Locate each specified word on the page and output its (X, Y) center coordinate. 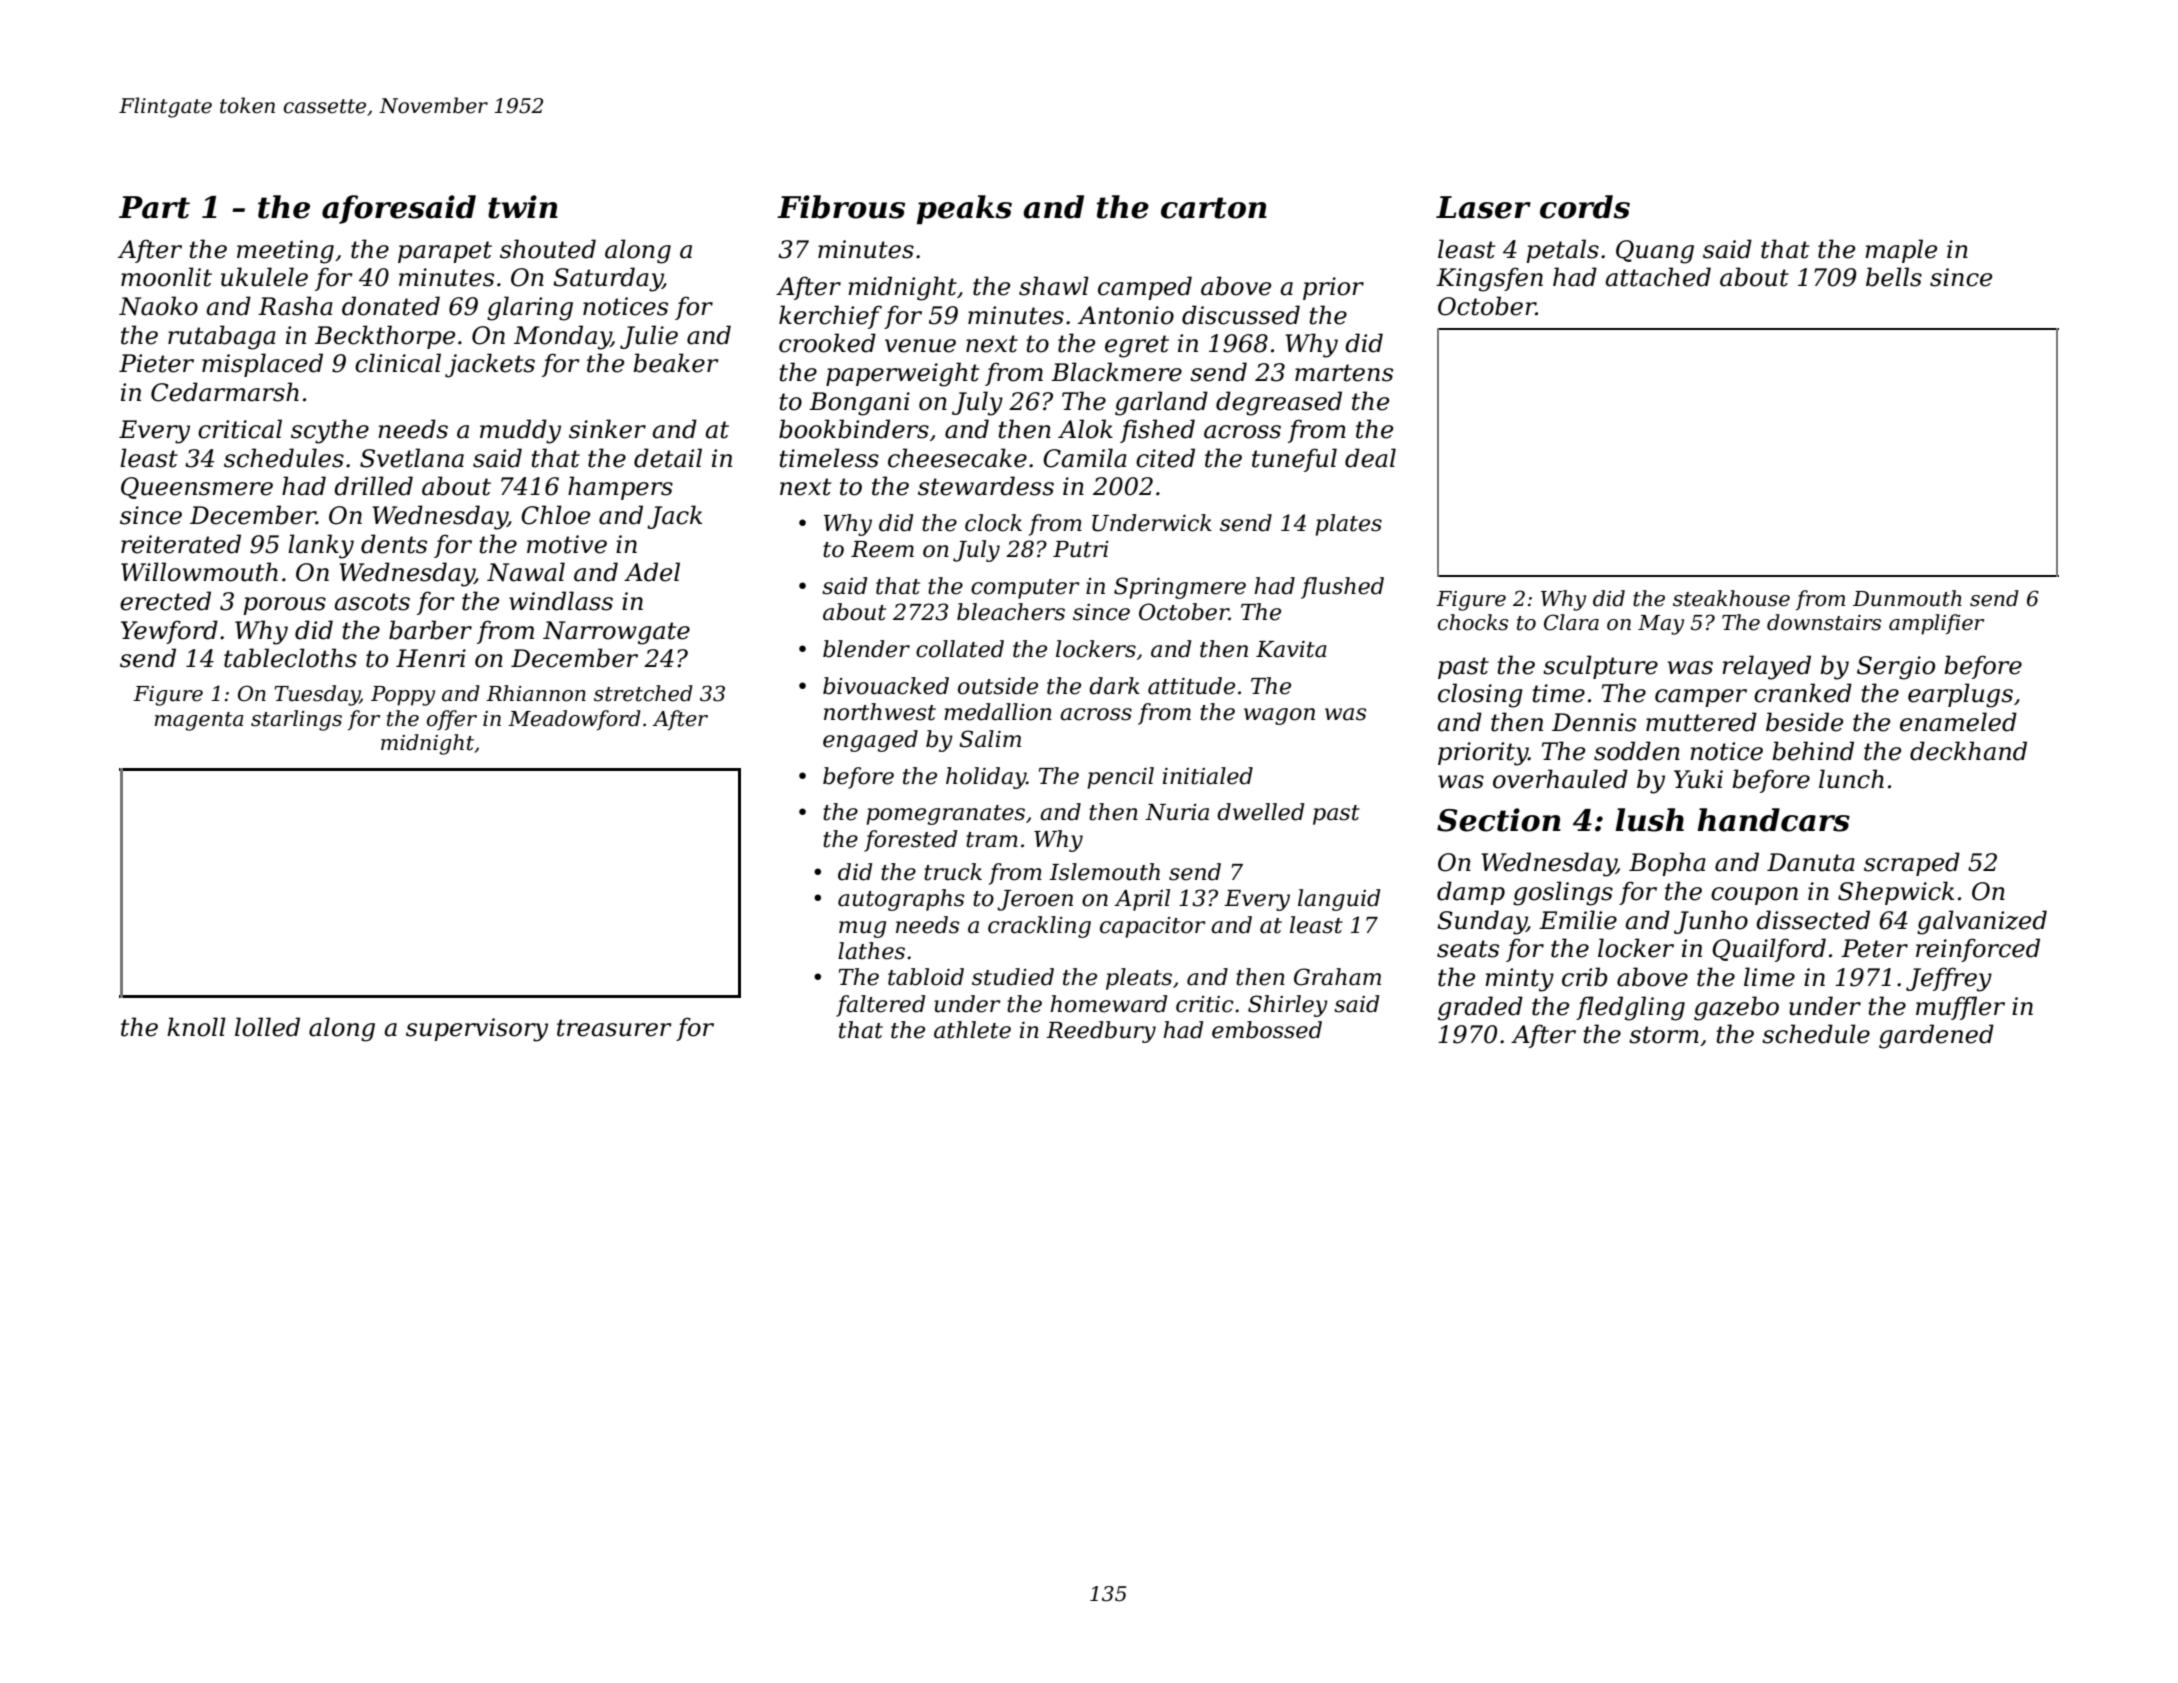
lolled (267, 1027)
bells (1894, 277)
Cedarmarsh (225, 392)
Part (154, 207)
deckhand (1968, 751)
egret (1137, 346)
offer (452, 720)
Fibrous (841, 207)
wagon (1279, 716)
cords (1585, 207)
